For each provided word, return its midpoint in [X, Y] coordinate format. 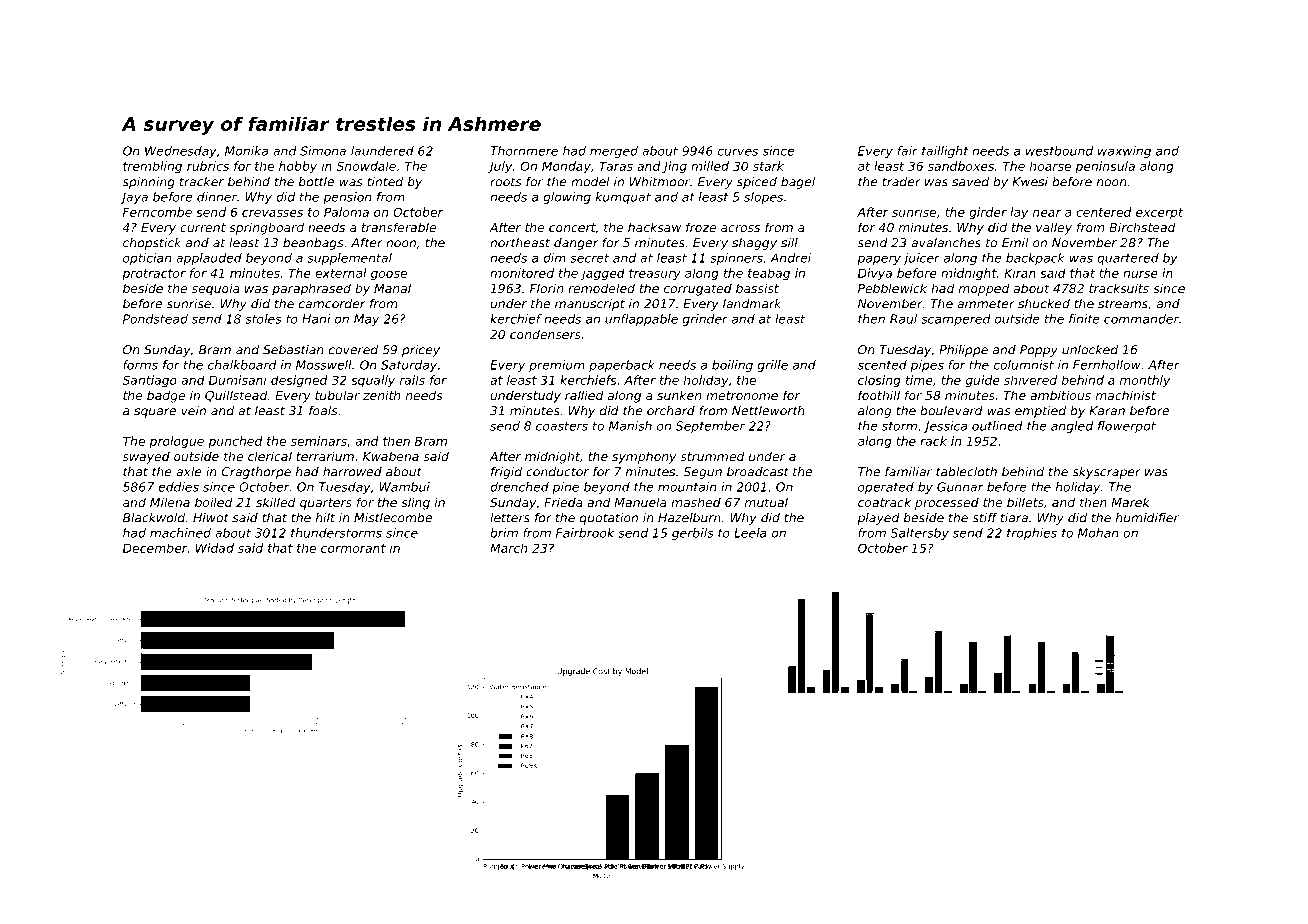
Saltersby [919, 534]
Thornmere [524, 151]
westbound [1059, 151]
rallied [584, 395]
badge [166, 396]
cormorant [353, 548]
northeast [520, 243]
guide [982, 381]
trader [901, 182]
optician [147, 259]
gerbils [693, 534]
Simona [323, 151]
